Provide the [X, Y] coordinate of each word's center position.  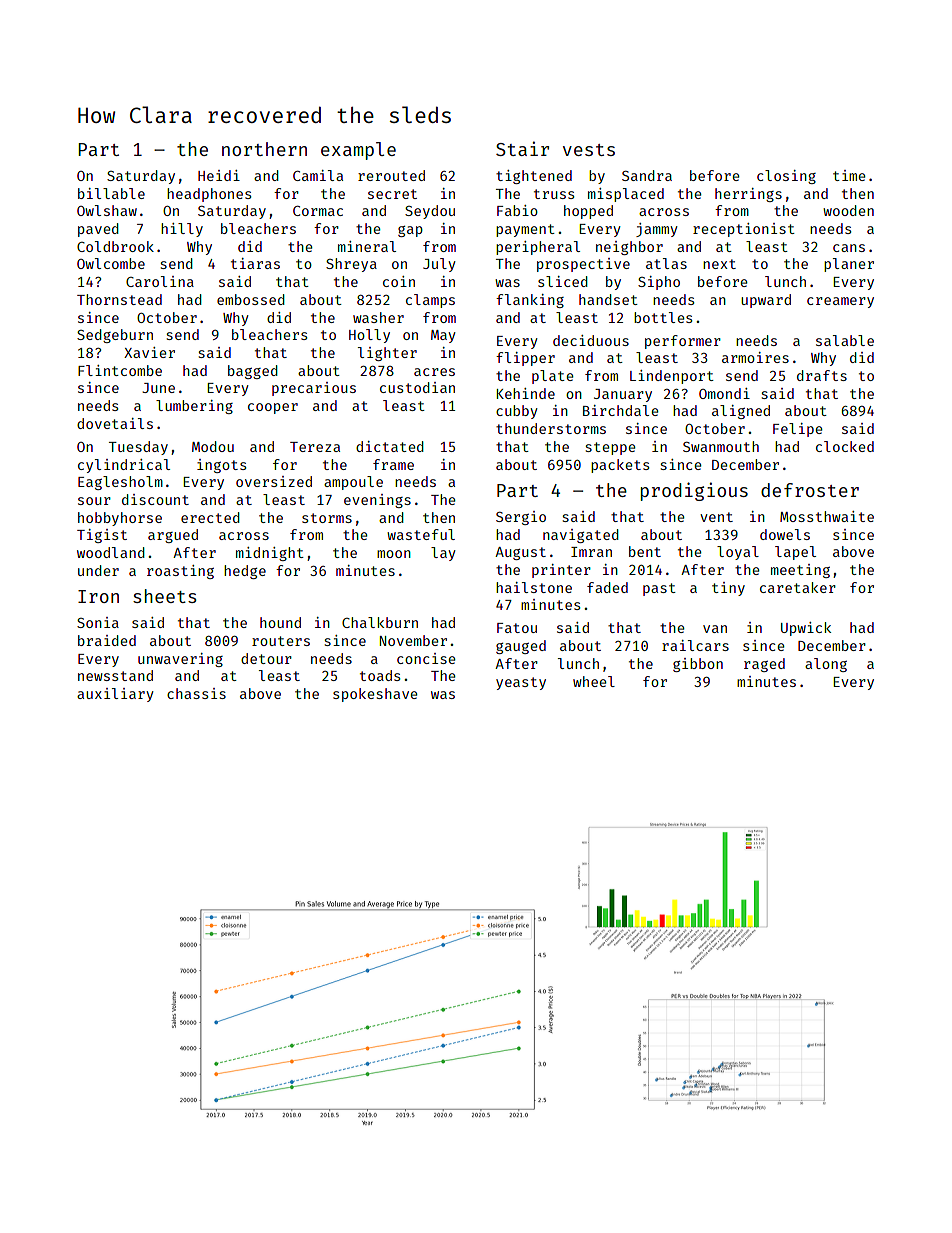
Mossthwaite [827, 516]
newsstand [115, 675]
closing [786, 177]
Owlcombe [111, 263]
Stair [522, 148]
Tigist [102, 536]
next [719, 264]
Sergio [521, 518]
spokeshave [375, 695]
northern [264, 149]
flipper [525, 359]
